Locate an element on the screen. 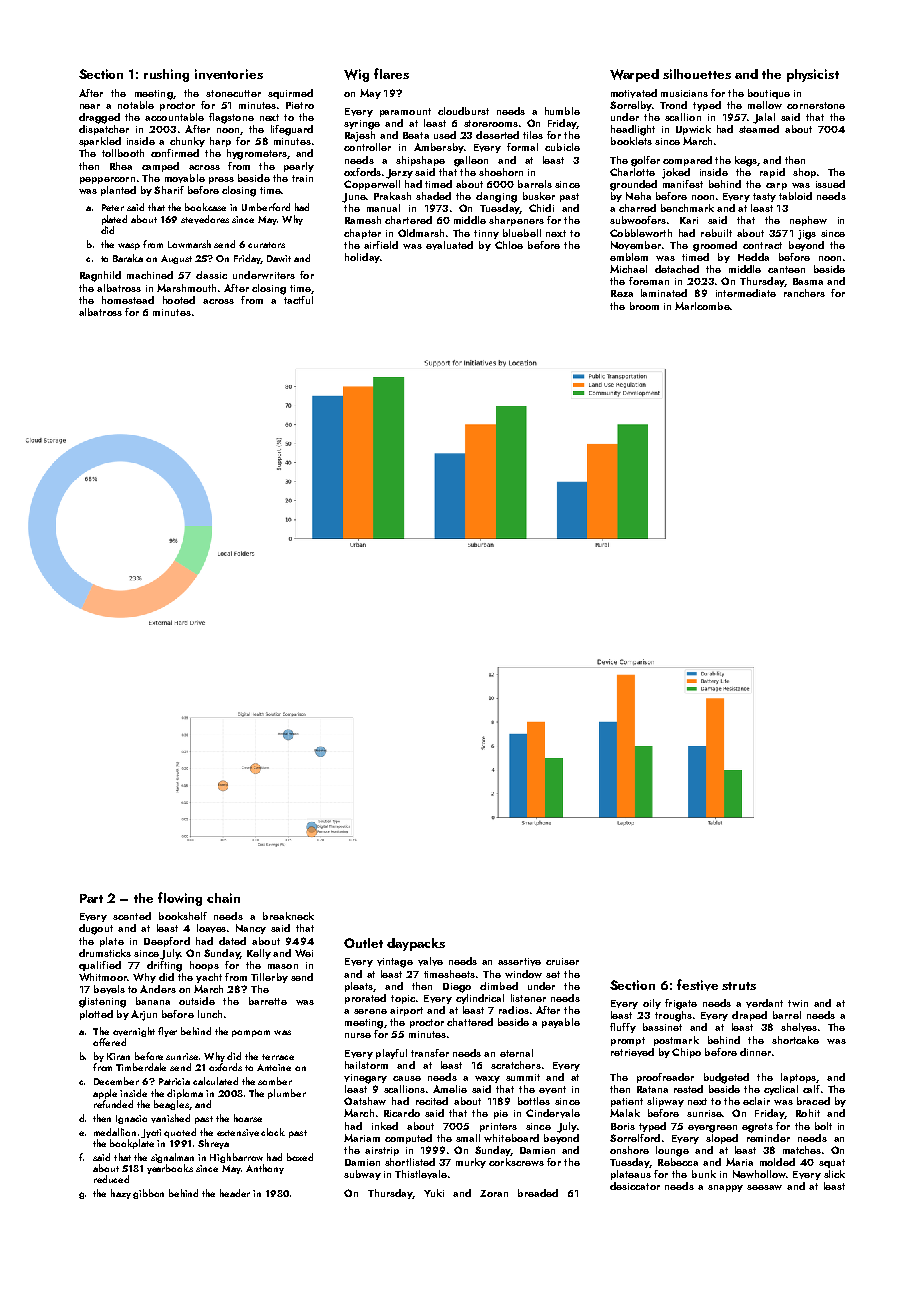 The height and width of the screenshot is (1308, 924). Rebecca is located at coordinates (678, 1162).
